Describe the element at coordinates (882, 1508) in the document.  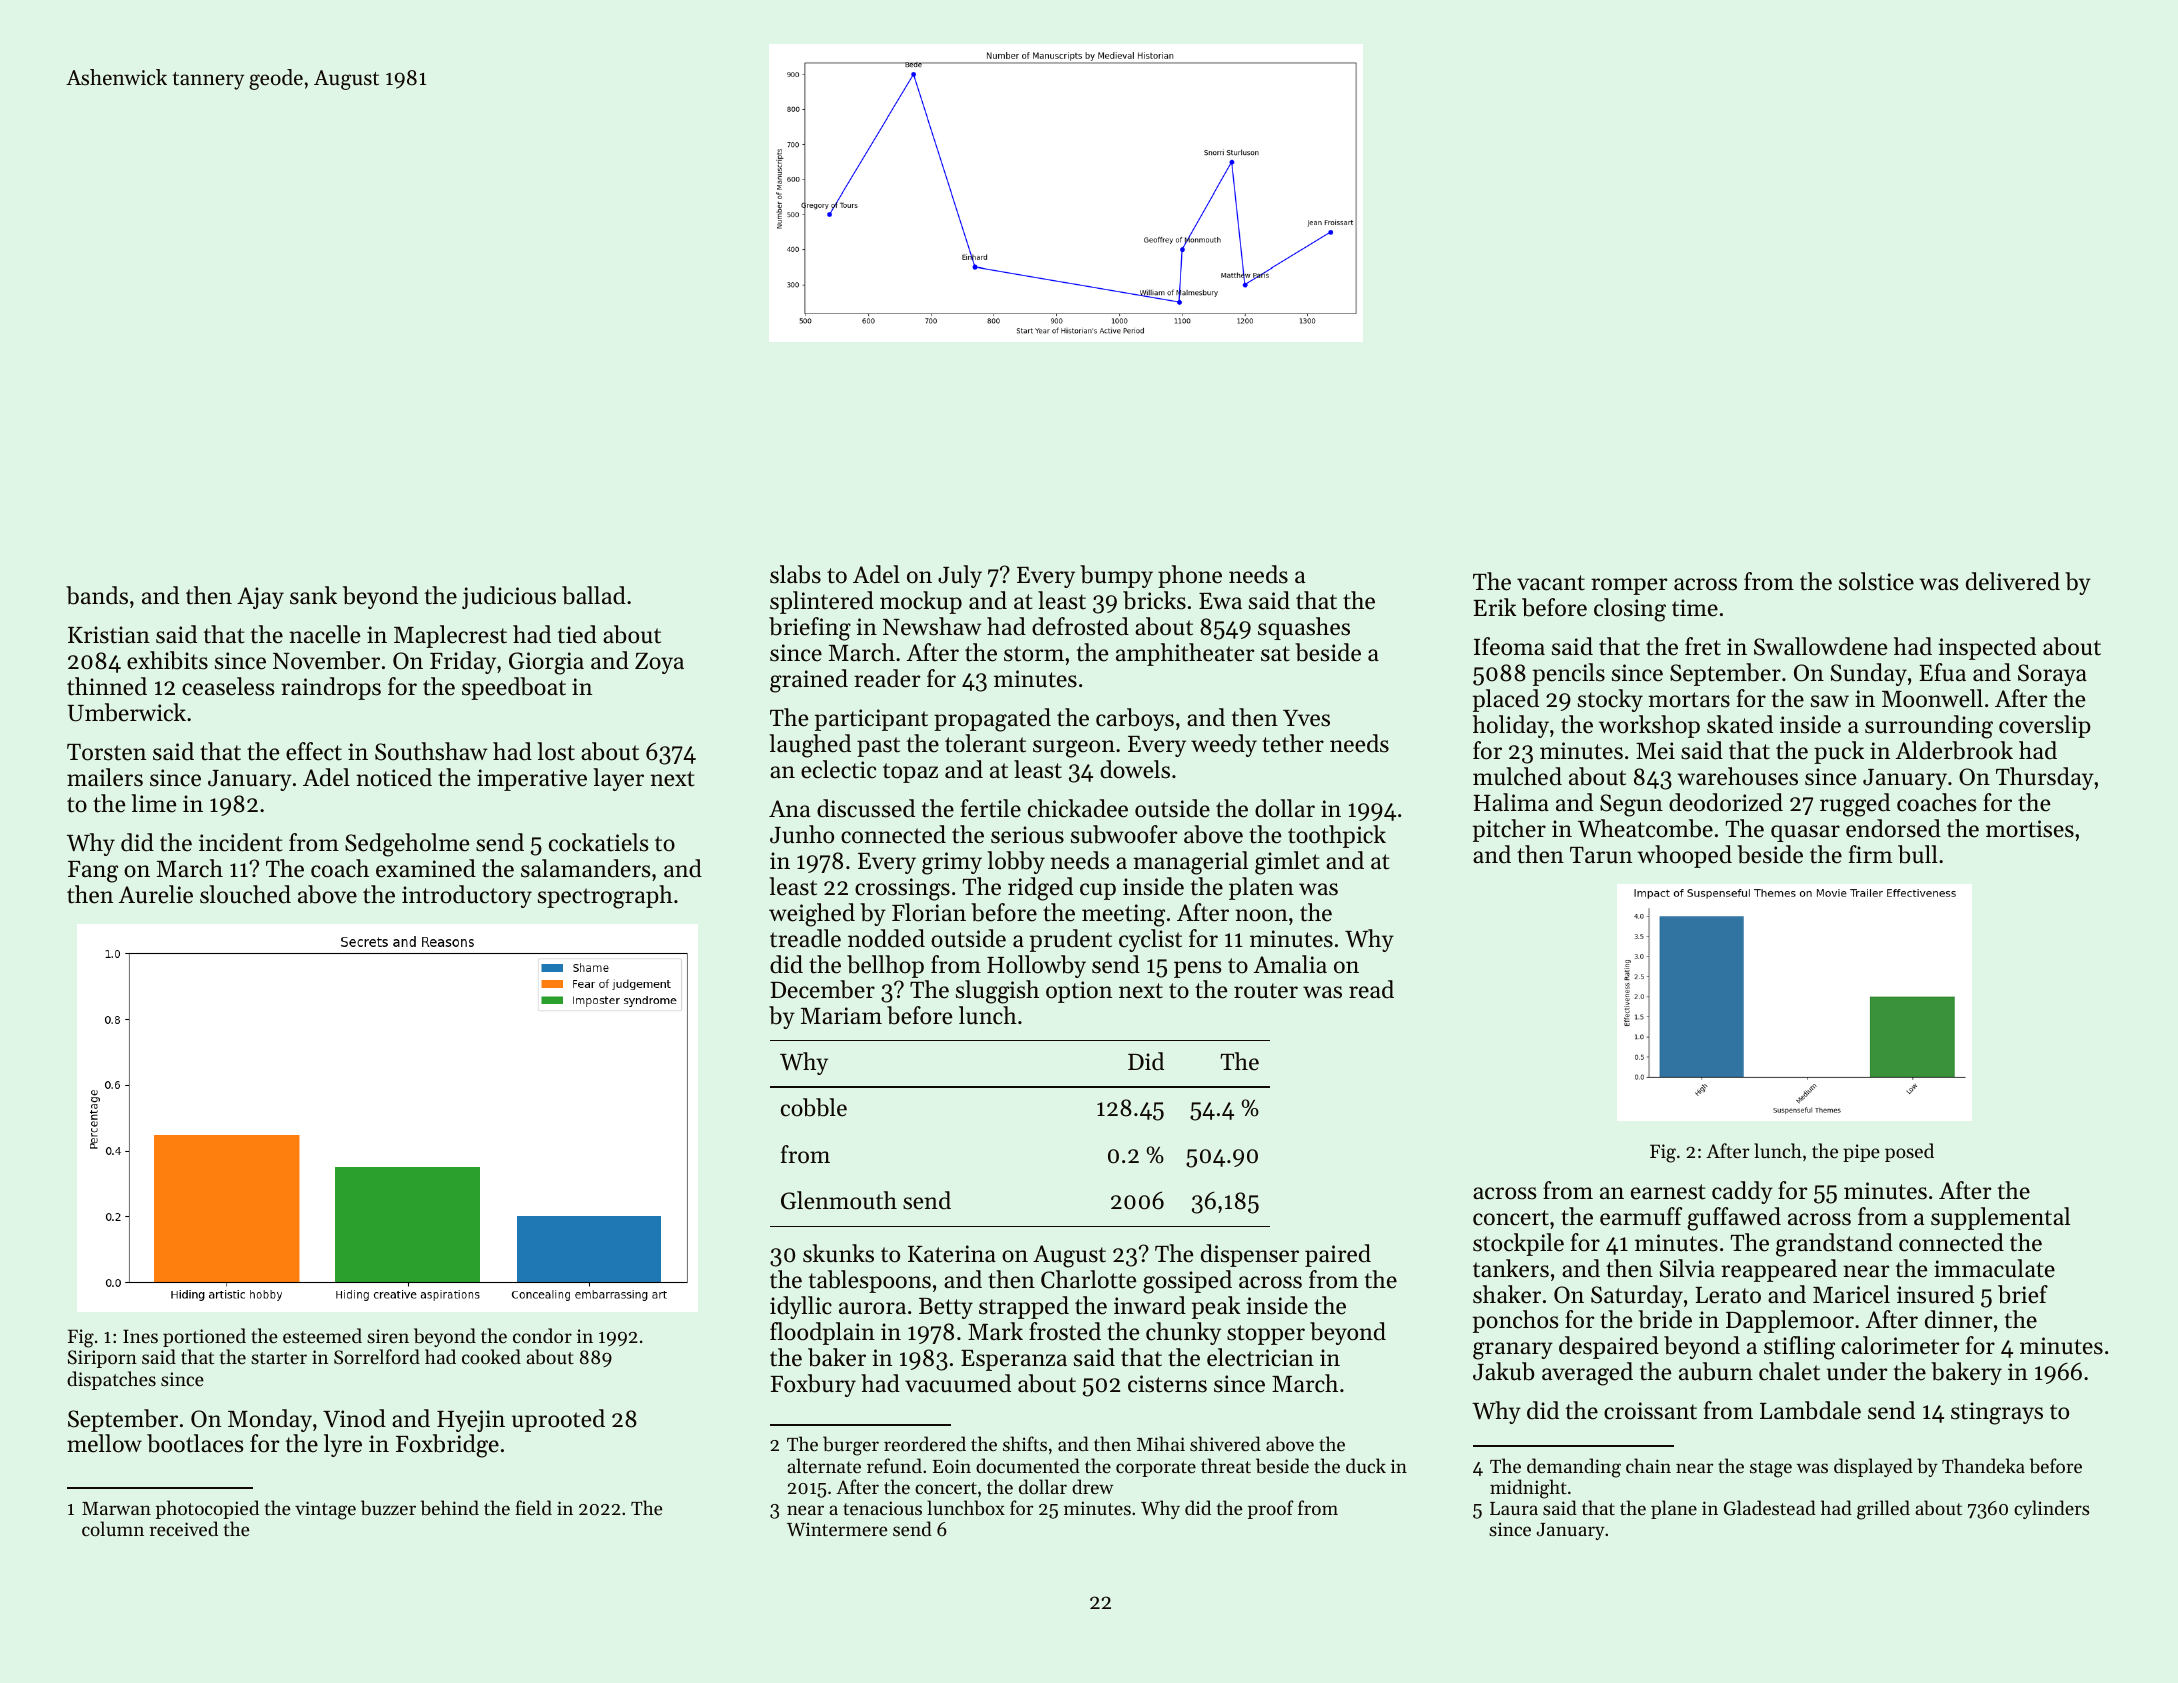
I see `tenacious` at that location.
